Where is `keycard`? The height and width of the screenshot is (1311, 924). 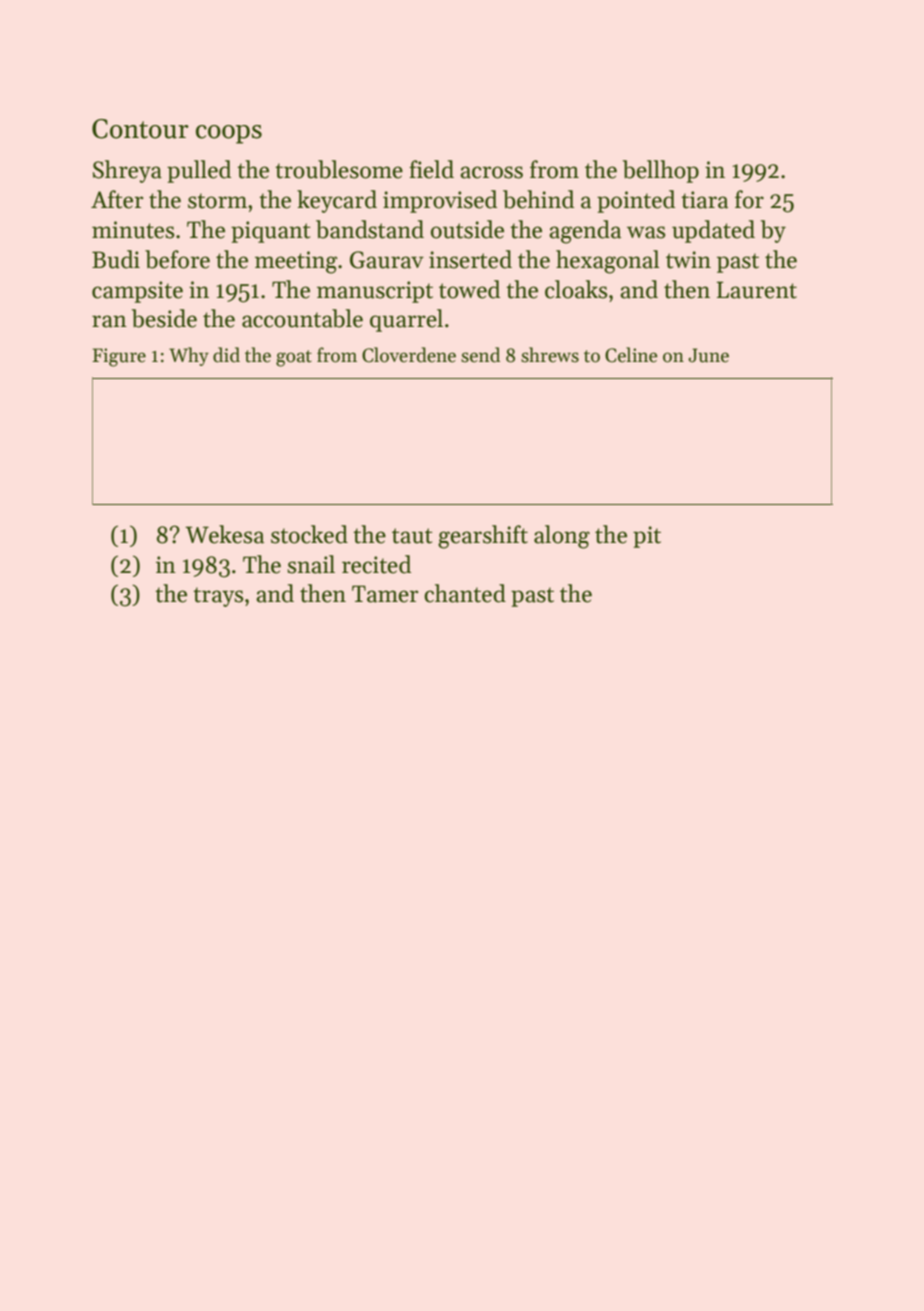 keycard is located at coordinates (337, 201).
